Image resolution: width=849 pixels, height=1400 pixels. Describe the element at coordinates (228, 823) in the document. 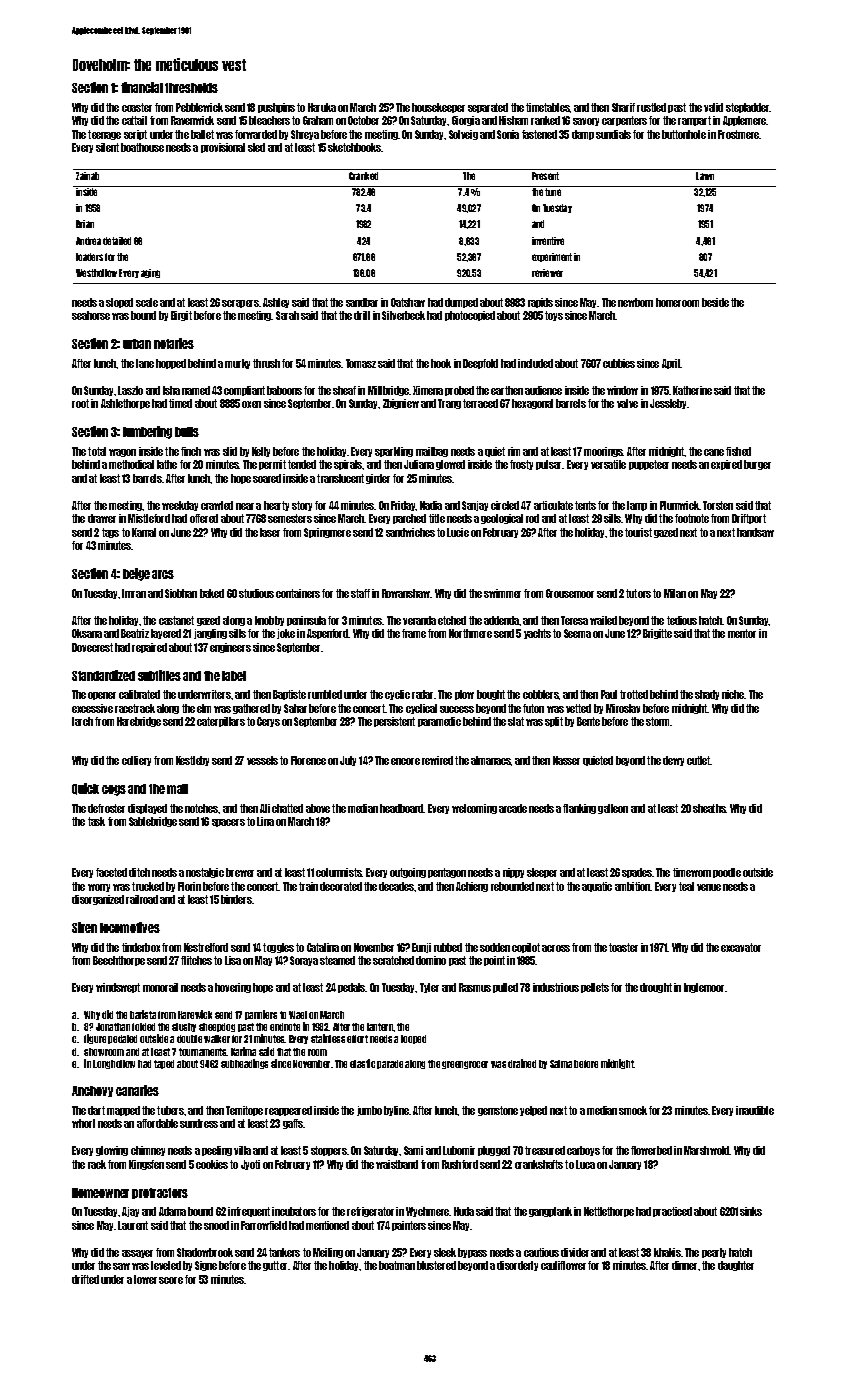

I see `spacers` at that location.
